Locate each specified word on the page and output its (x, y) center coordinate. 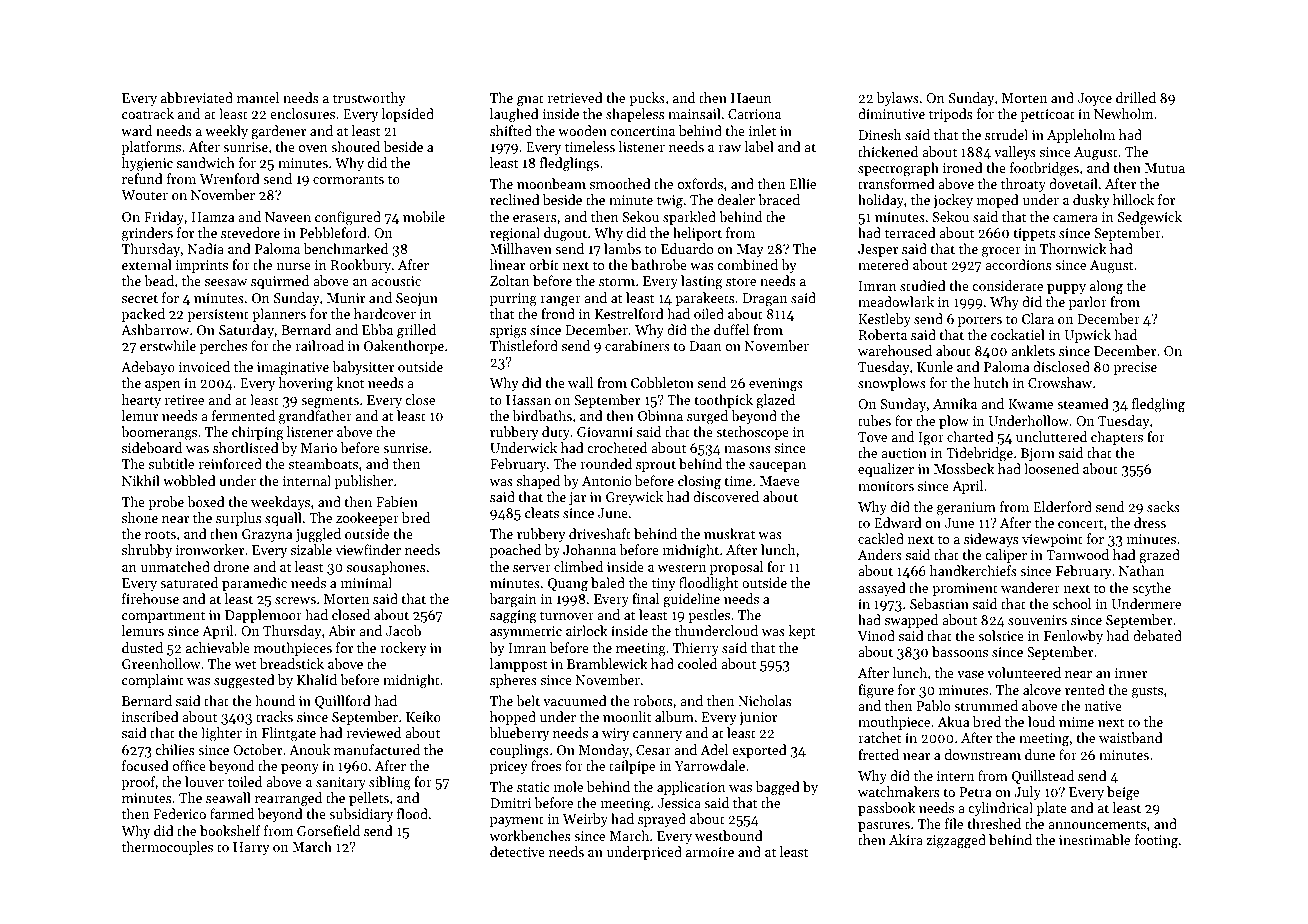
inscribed (150, 716)
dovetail (1073, 183)
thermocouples (167, 848)
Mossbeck (964, 468)
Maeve (780, 481)
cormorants (348, 179)
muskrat (729, 533)
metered (883, 264)
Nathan (1141, 570)
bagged (778, 788)
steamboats (323, 463)
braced (779, 199)
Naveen (288, 217)
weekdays (280, 503)
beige (1123, 793)
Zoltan (510, 280)
